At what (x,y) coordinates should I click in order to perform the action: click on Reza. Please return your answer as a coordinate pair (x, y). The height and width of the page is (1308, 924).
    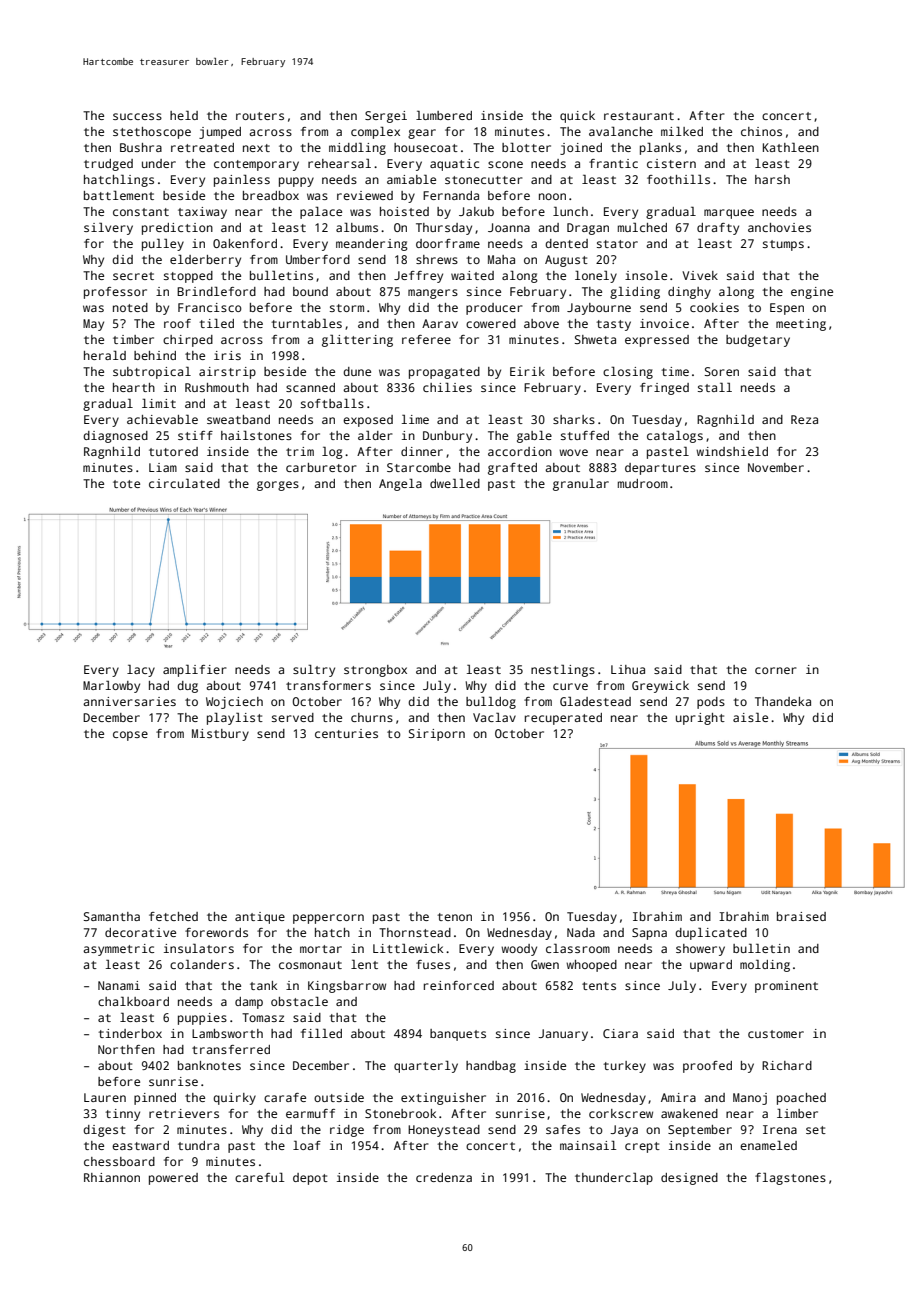
    Looking at the image, I should click on (804, 419).
